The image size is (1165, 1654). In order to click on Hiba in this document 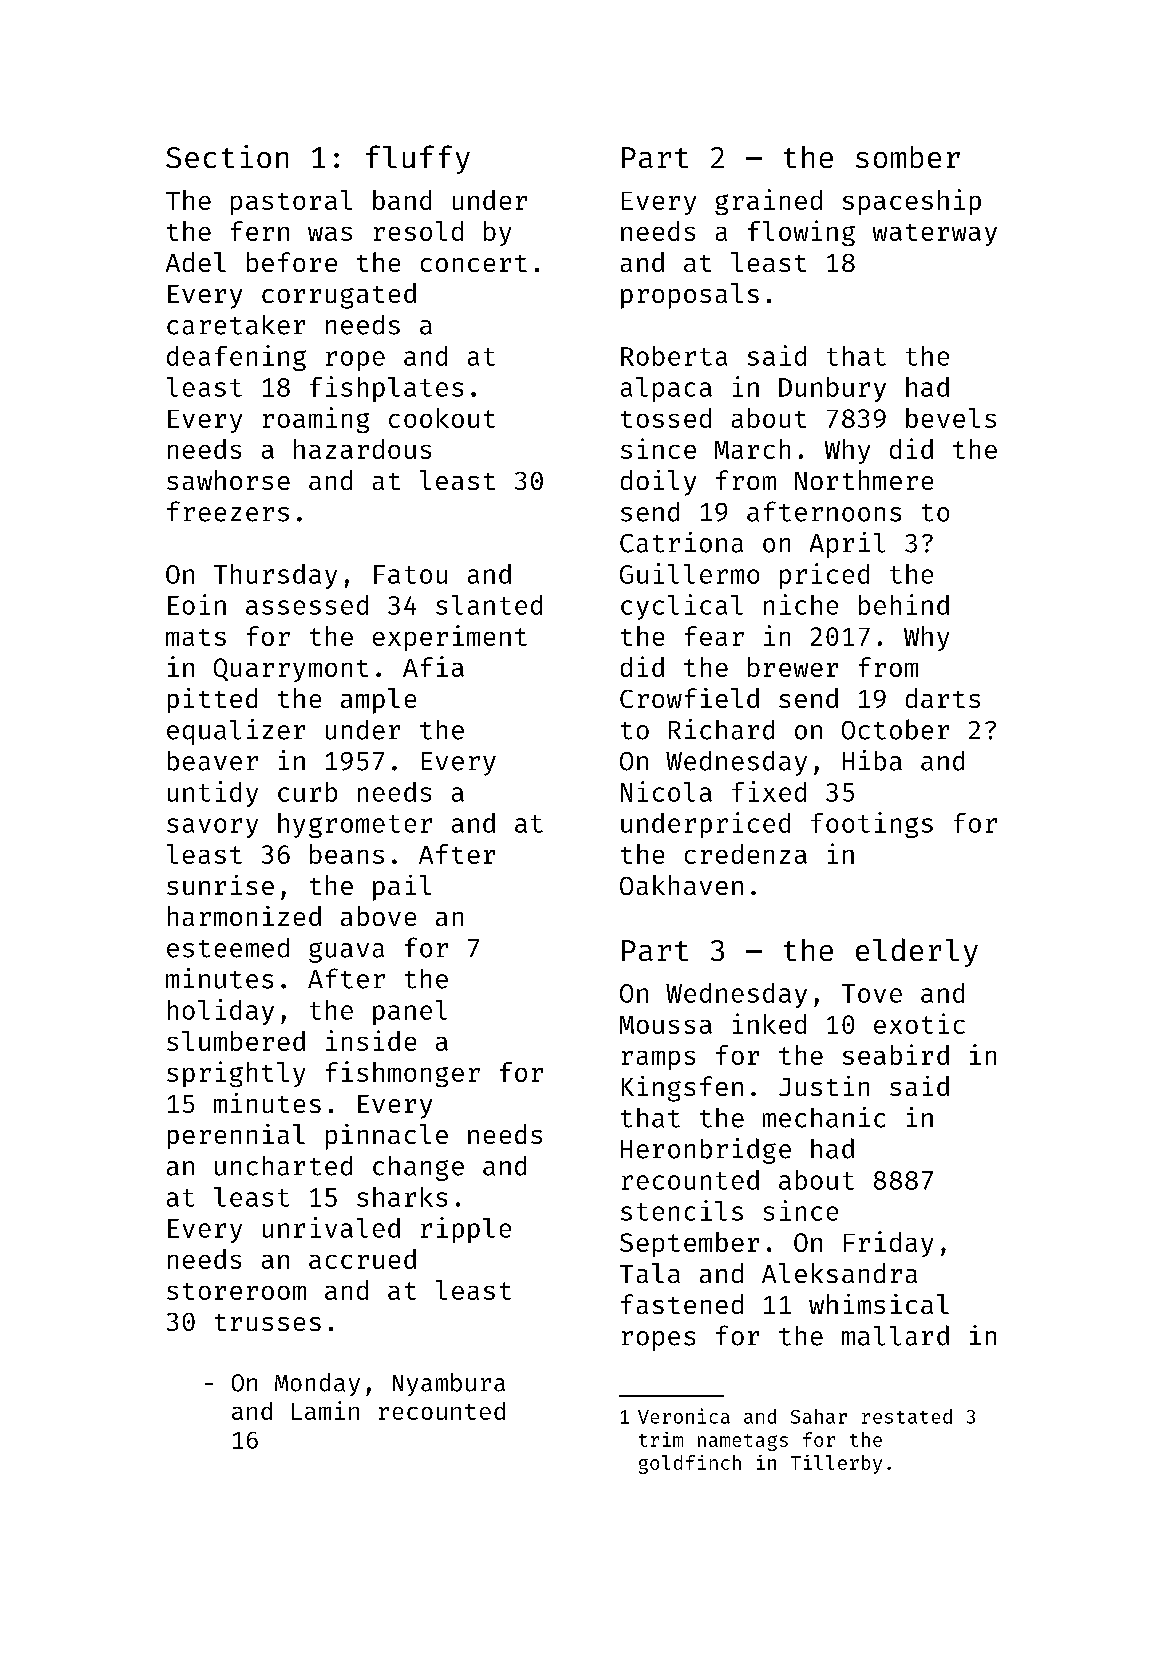, I will do `click(872, 760)`.
